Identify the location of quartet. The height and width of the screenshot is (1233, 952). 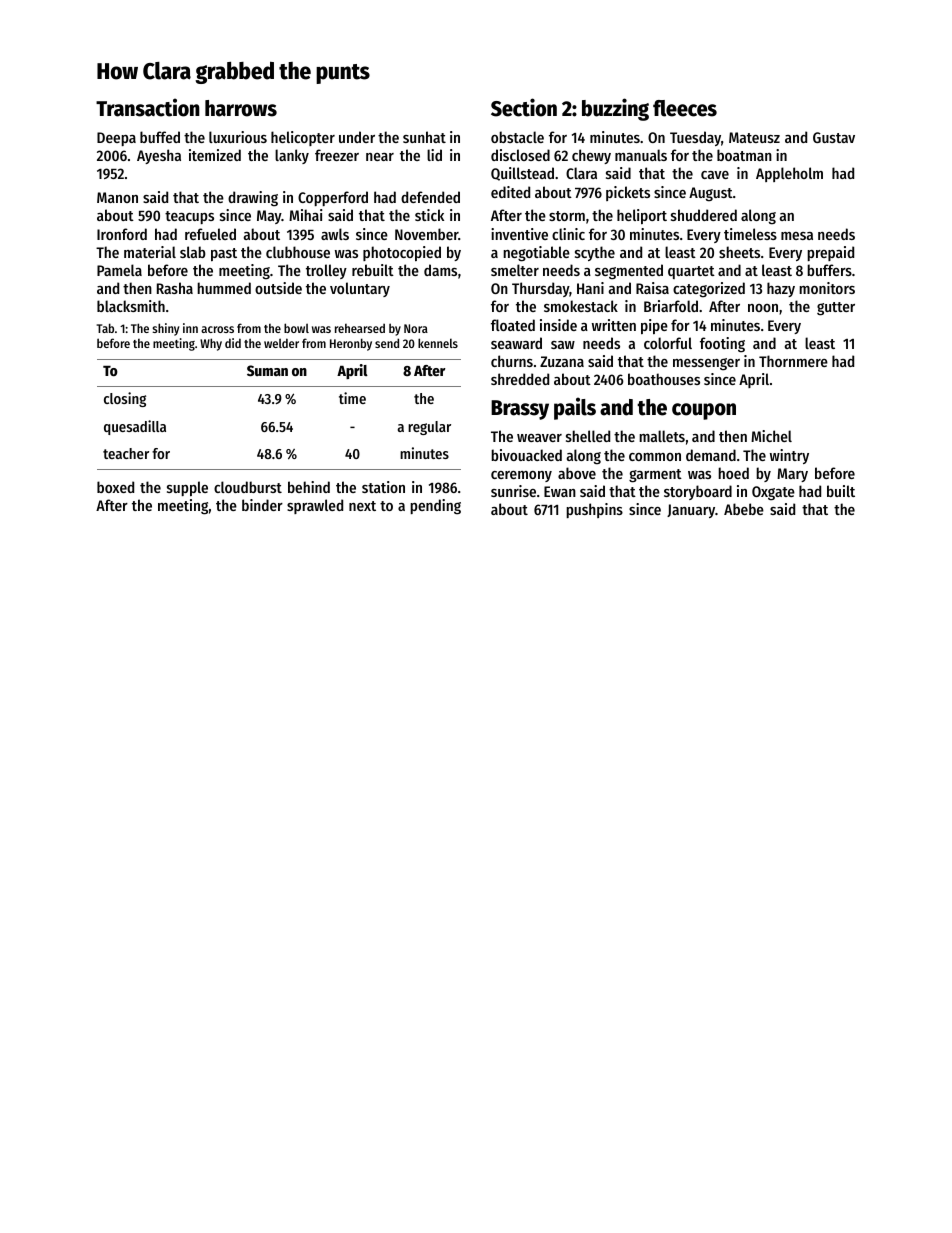
(691, 272).
